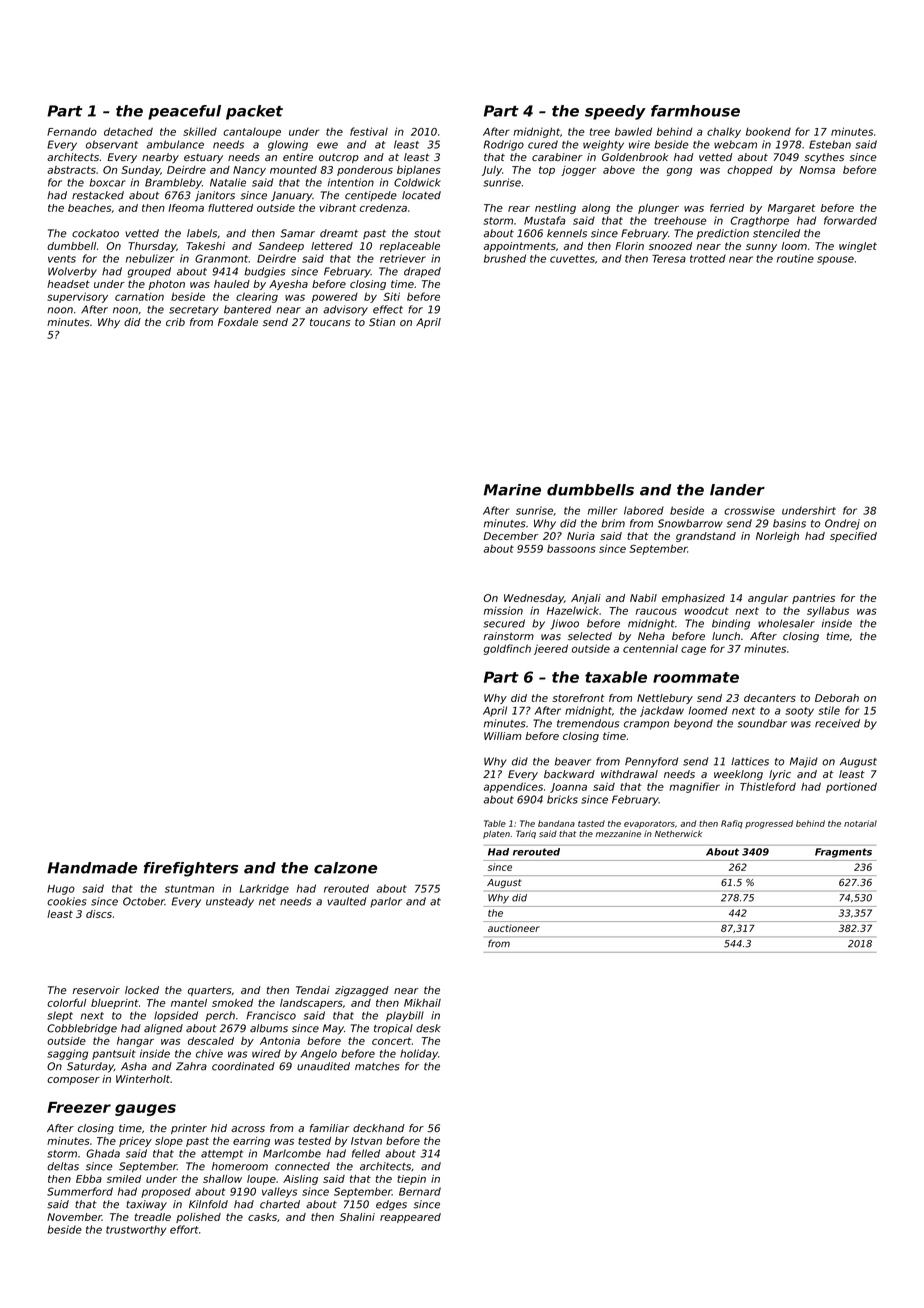 The height and width of the screenshot is (1308, 924). Describe the element at coordinates (124, 1179) in the screenshot. I see `smiled` at that location.
